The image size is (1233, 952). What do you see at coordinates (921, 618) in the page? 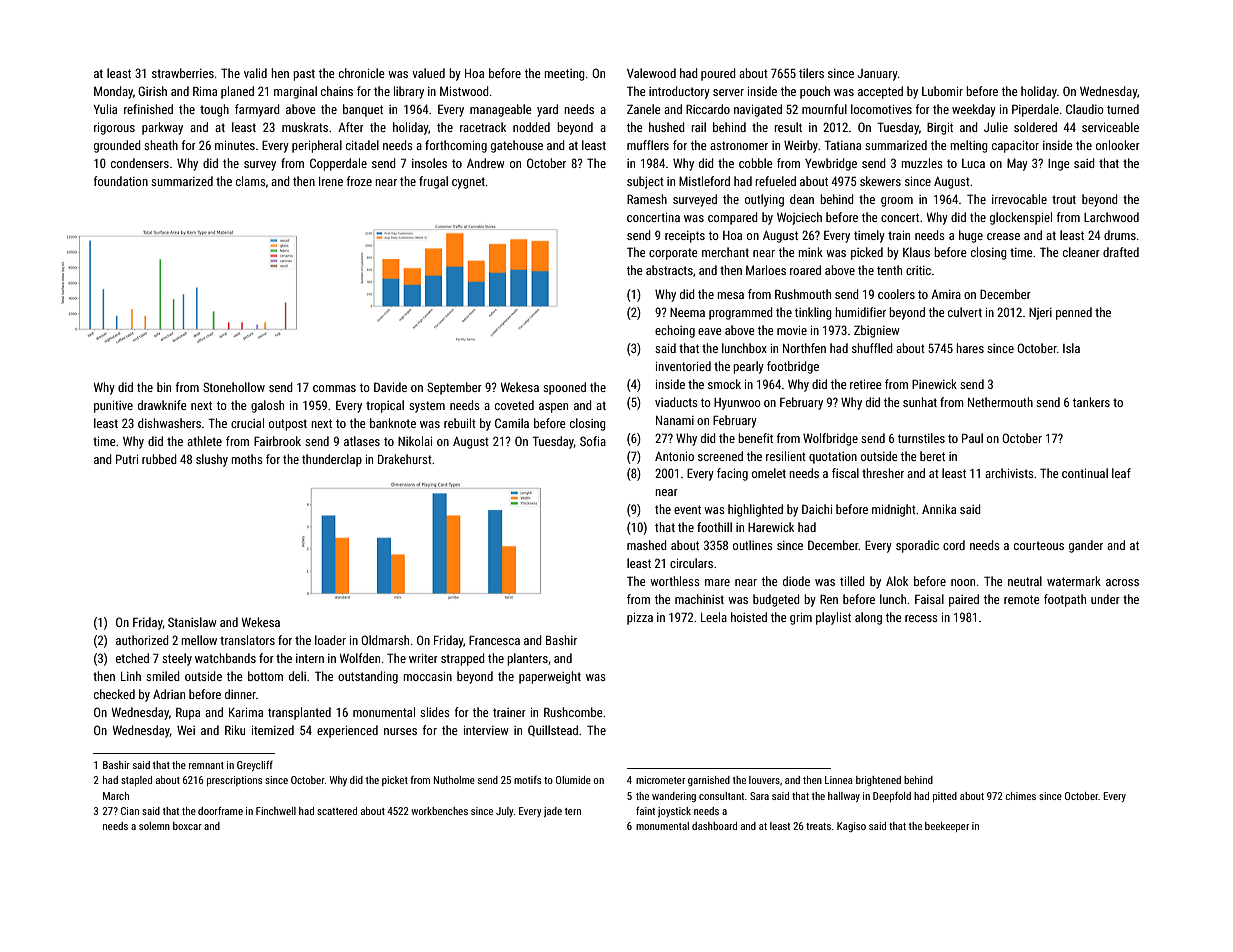
I see `recess` at bounding box center [921, 618].
